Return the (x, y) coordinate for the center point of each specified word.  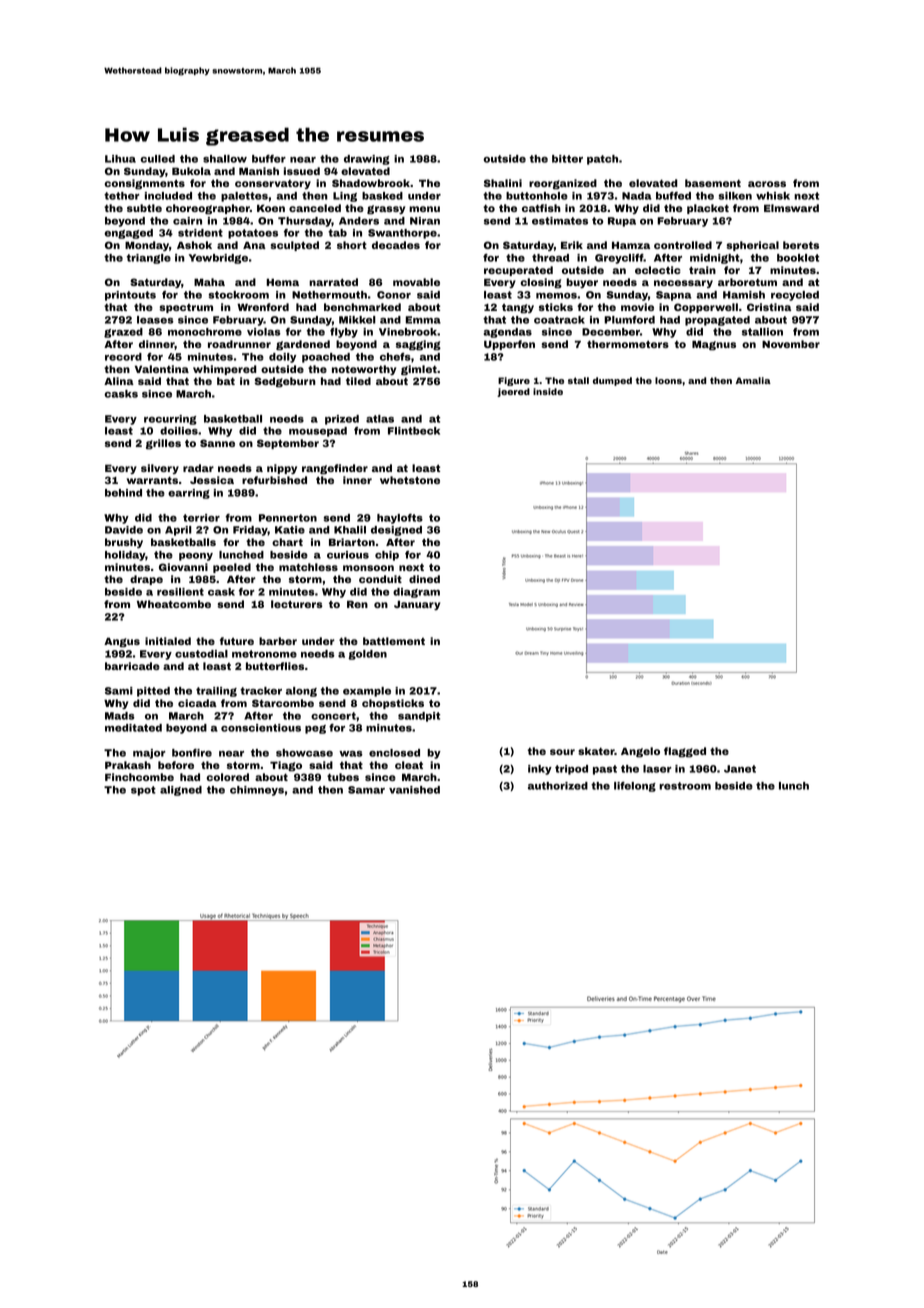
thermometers (628, 344)
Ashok (194, 245)
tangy (518, 309)
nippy (282, 469)
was (351, 754)
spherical (752, 246)
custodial (201, 654)
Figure (514, 381)
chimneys (257, 791)
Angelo (640, 752)
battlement (394, 641)
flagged (685, 752)
